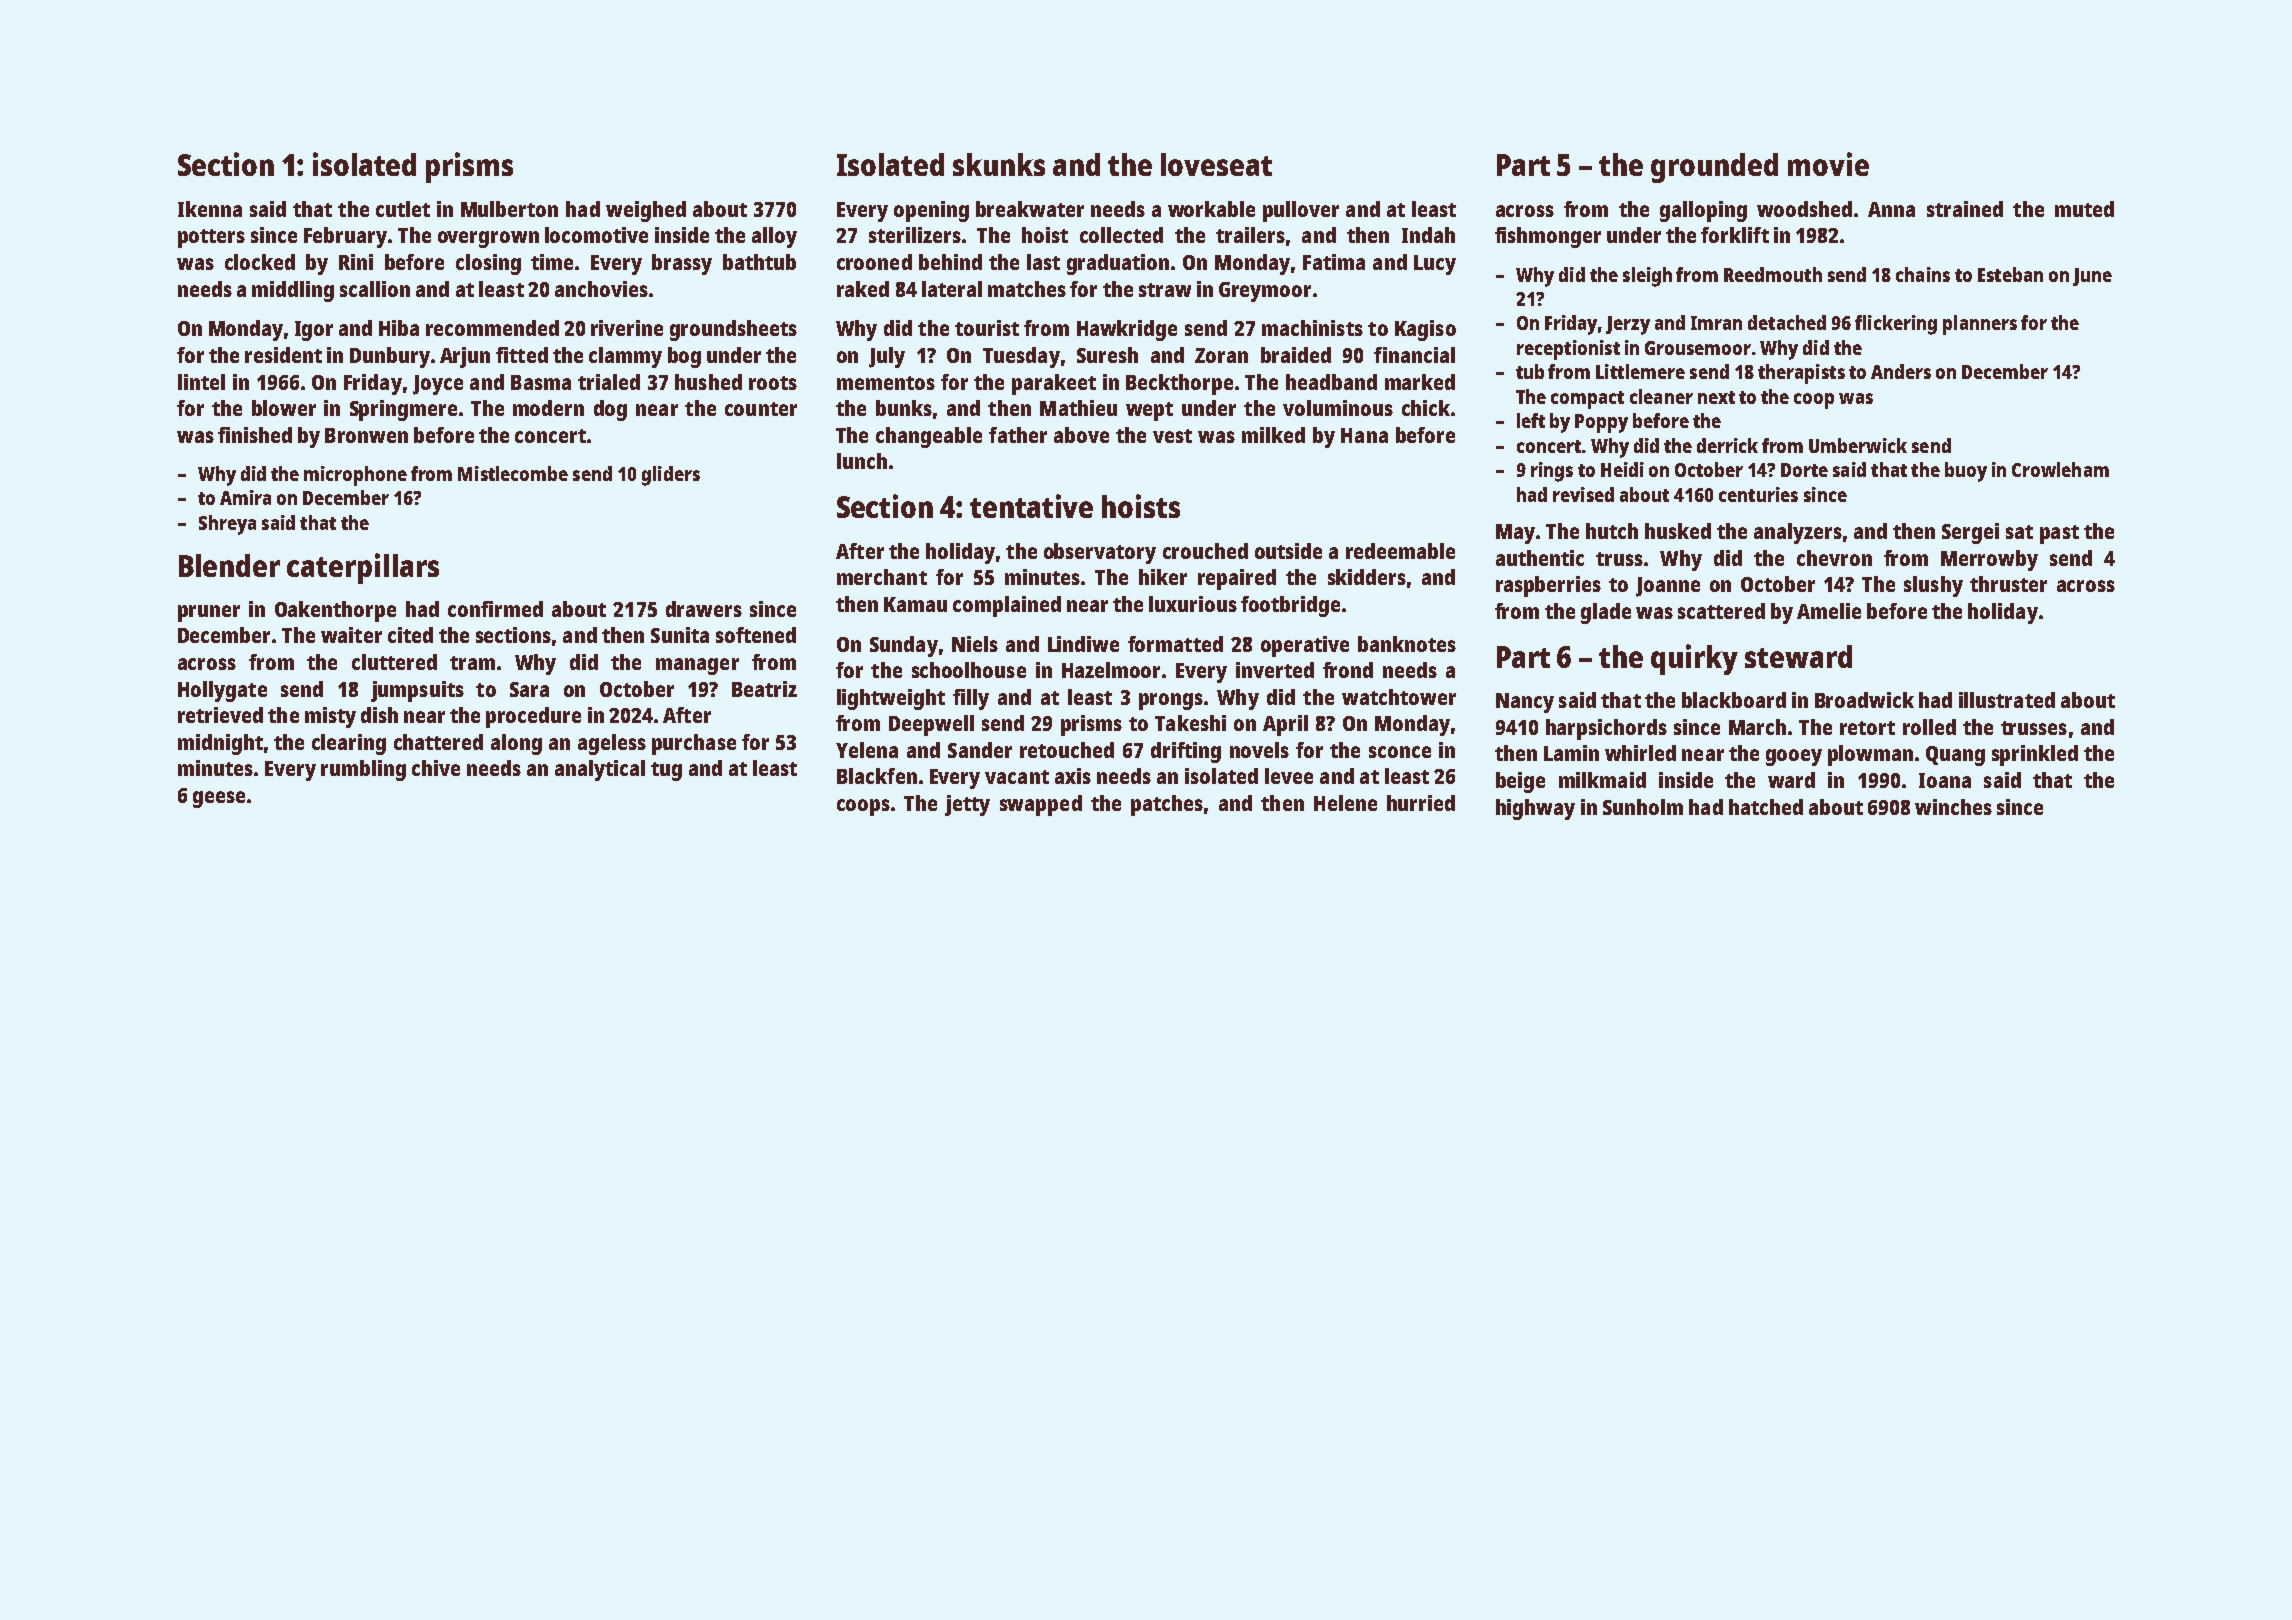  What do you see at coordinates (1758, 494) in the screenshot?
I see `centuries` at bounding box center [1758, 494].
